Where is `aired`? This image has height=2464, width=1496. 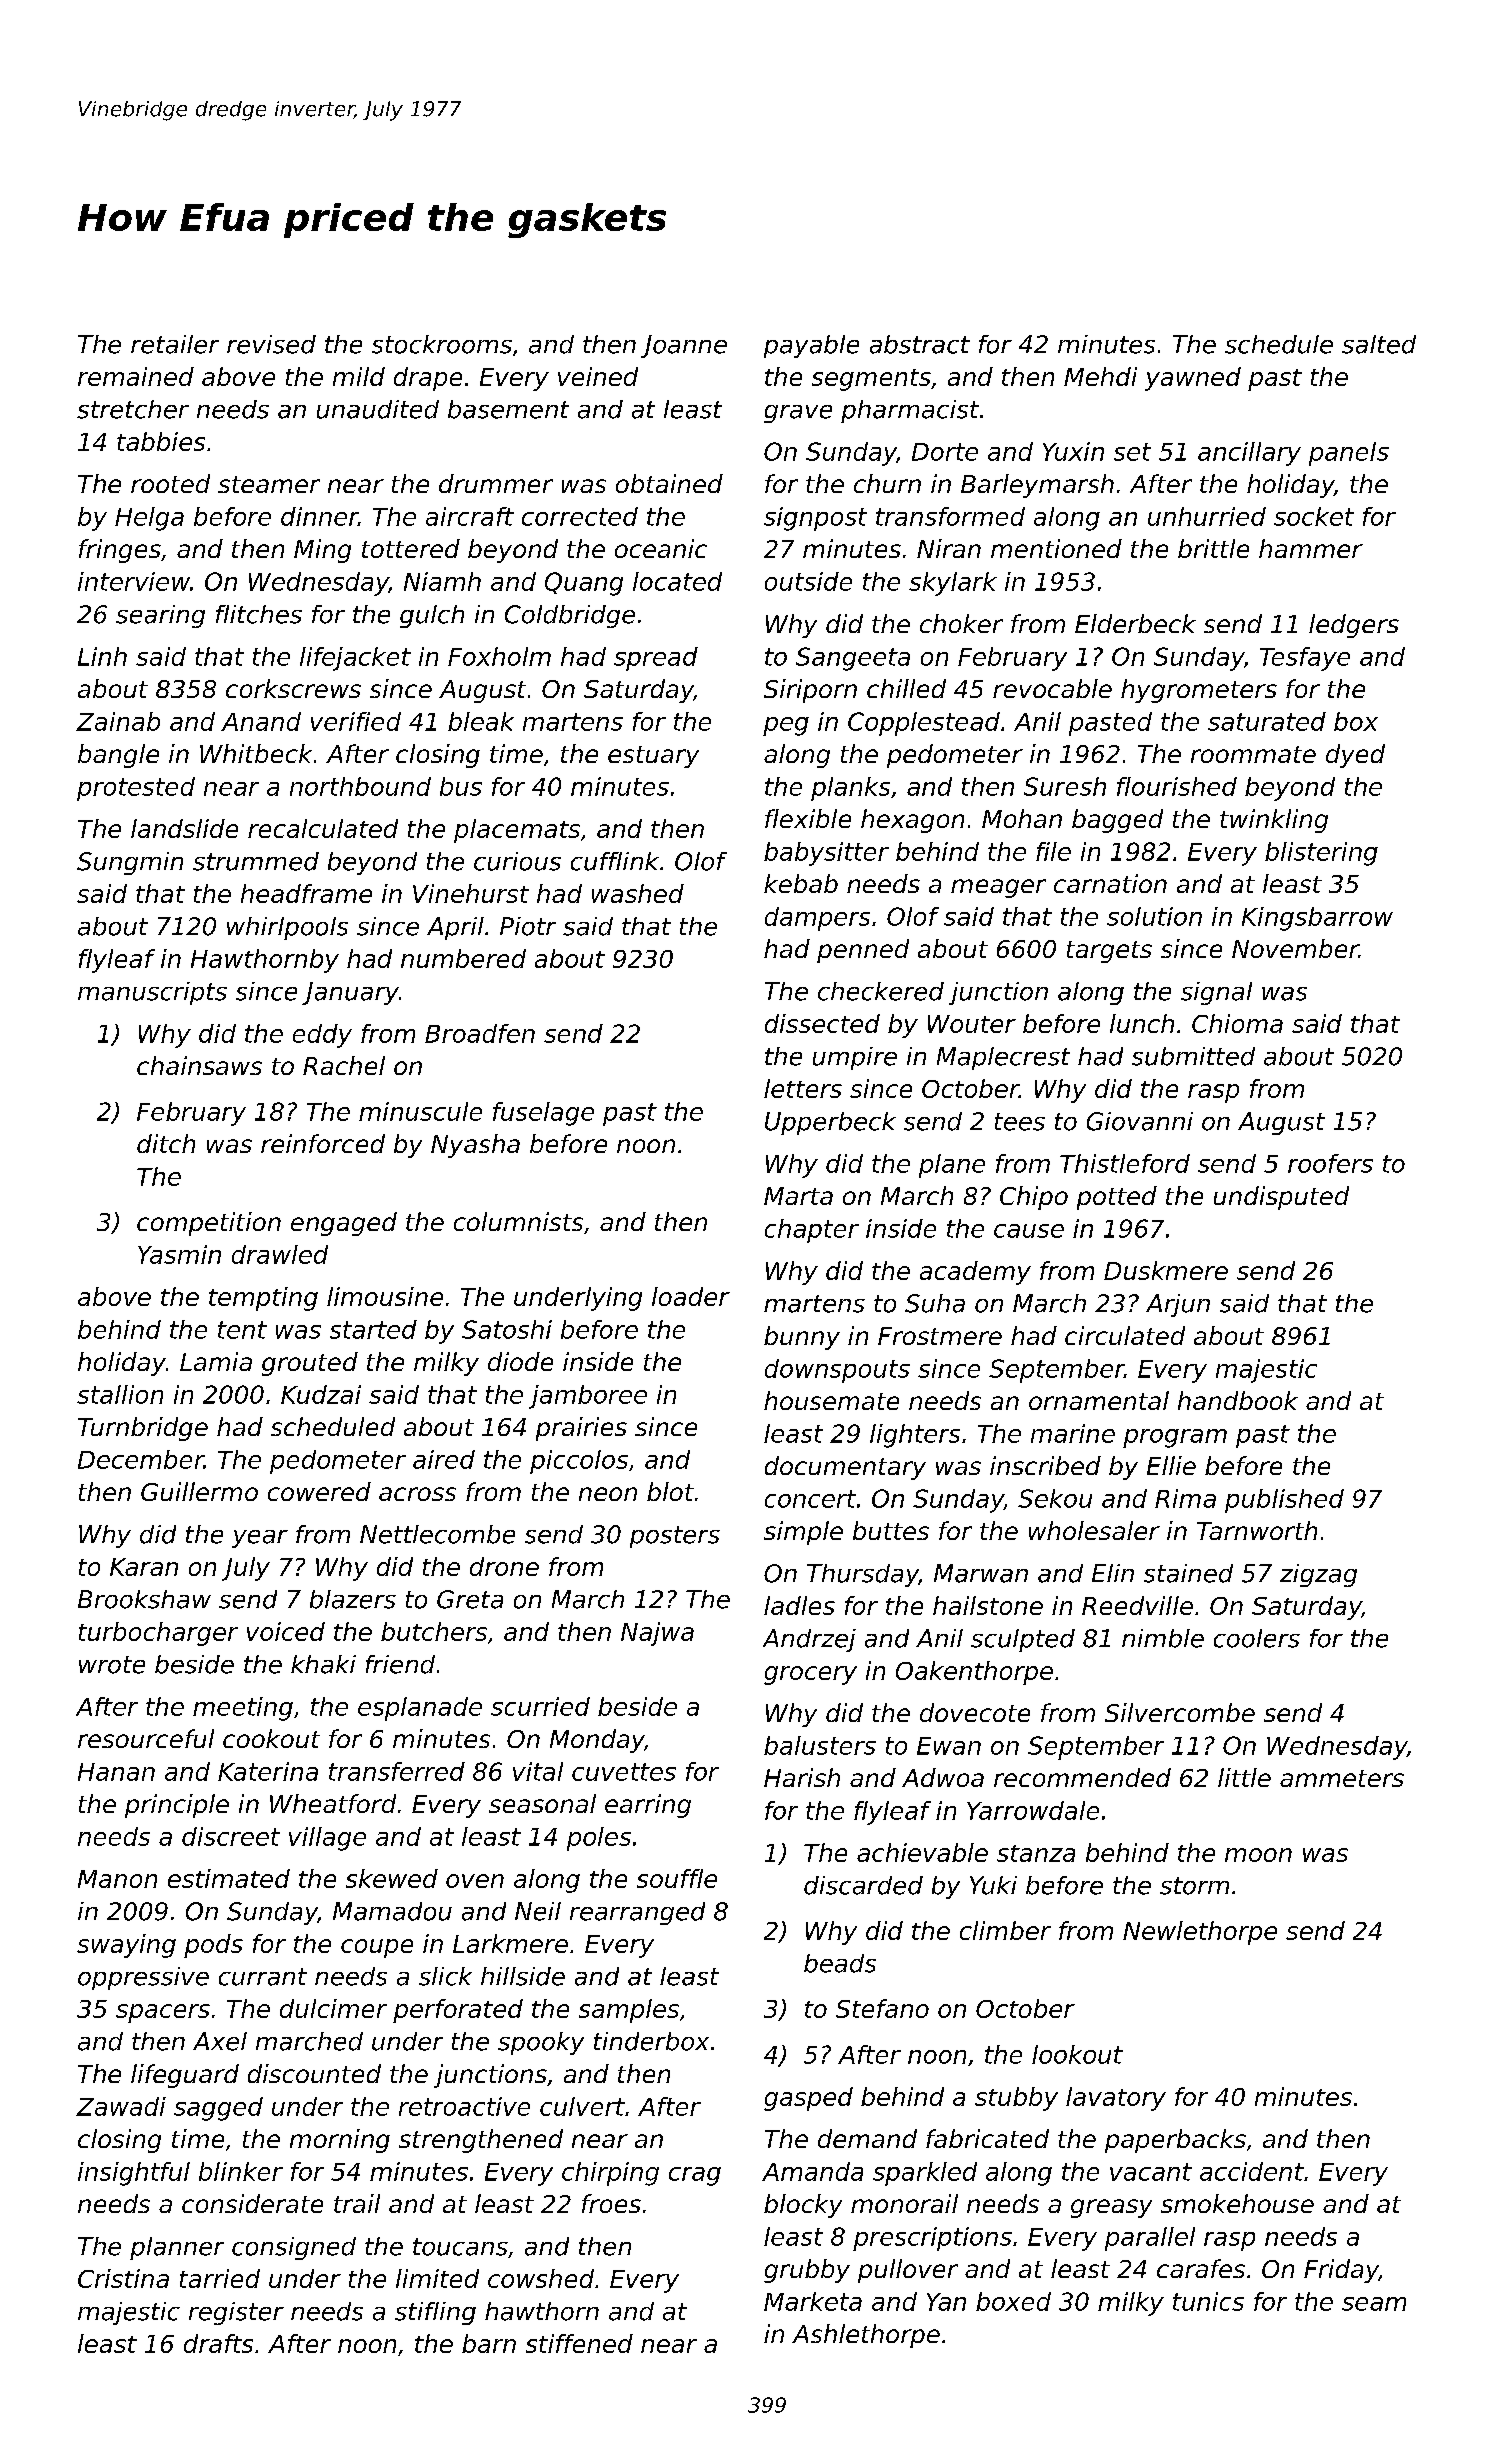 aired is located at coordinates (444, 1459).
